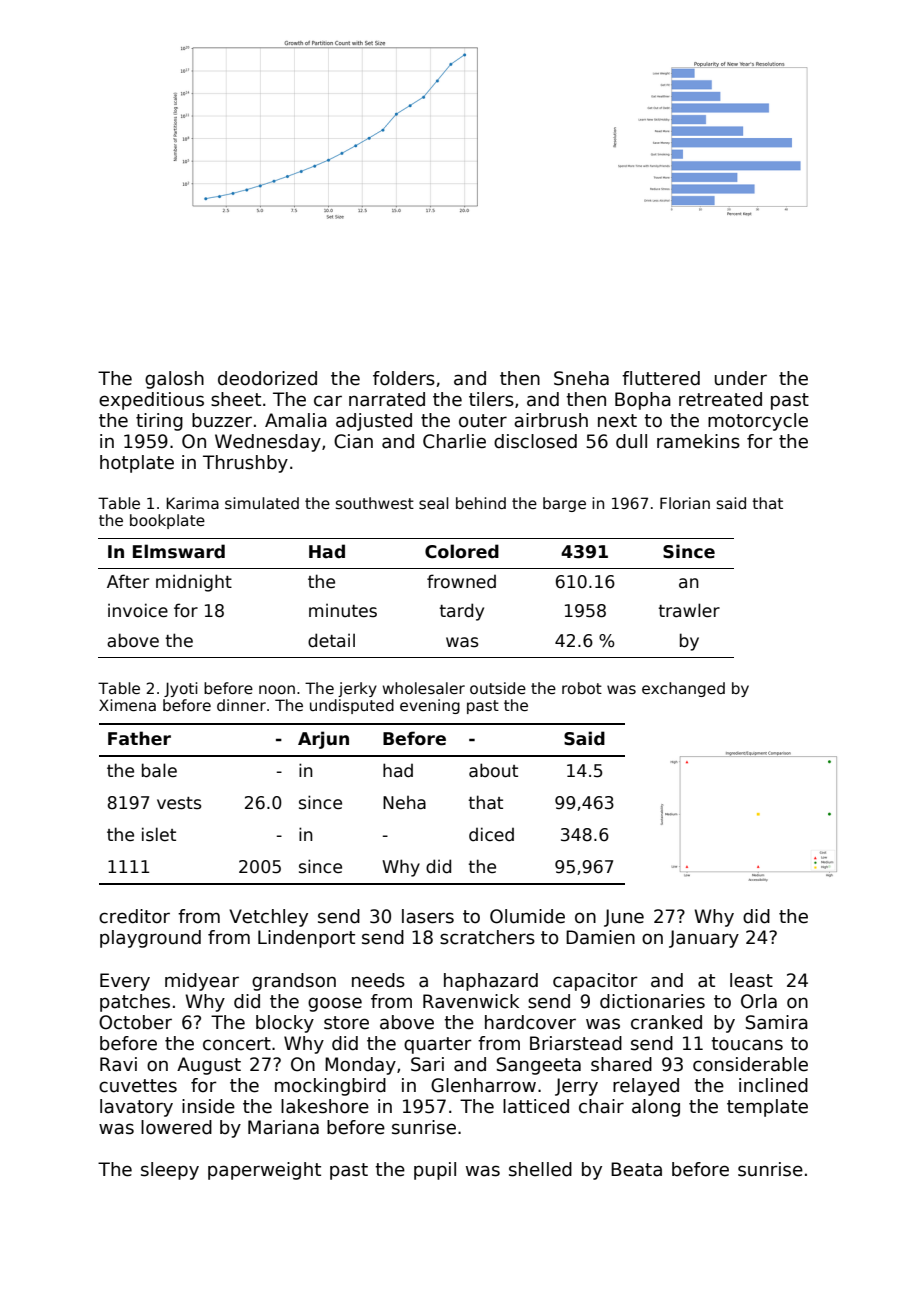 Image resolution: width=908 pixels, height=1316 pixels. What do you see at coordinates (335, 1004) in the image?
I see `goose` at bounding box center [335, 1004].
